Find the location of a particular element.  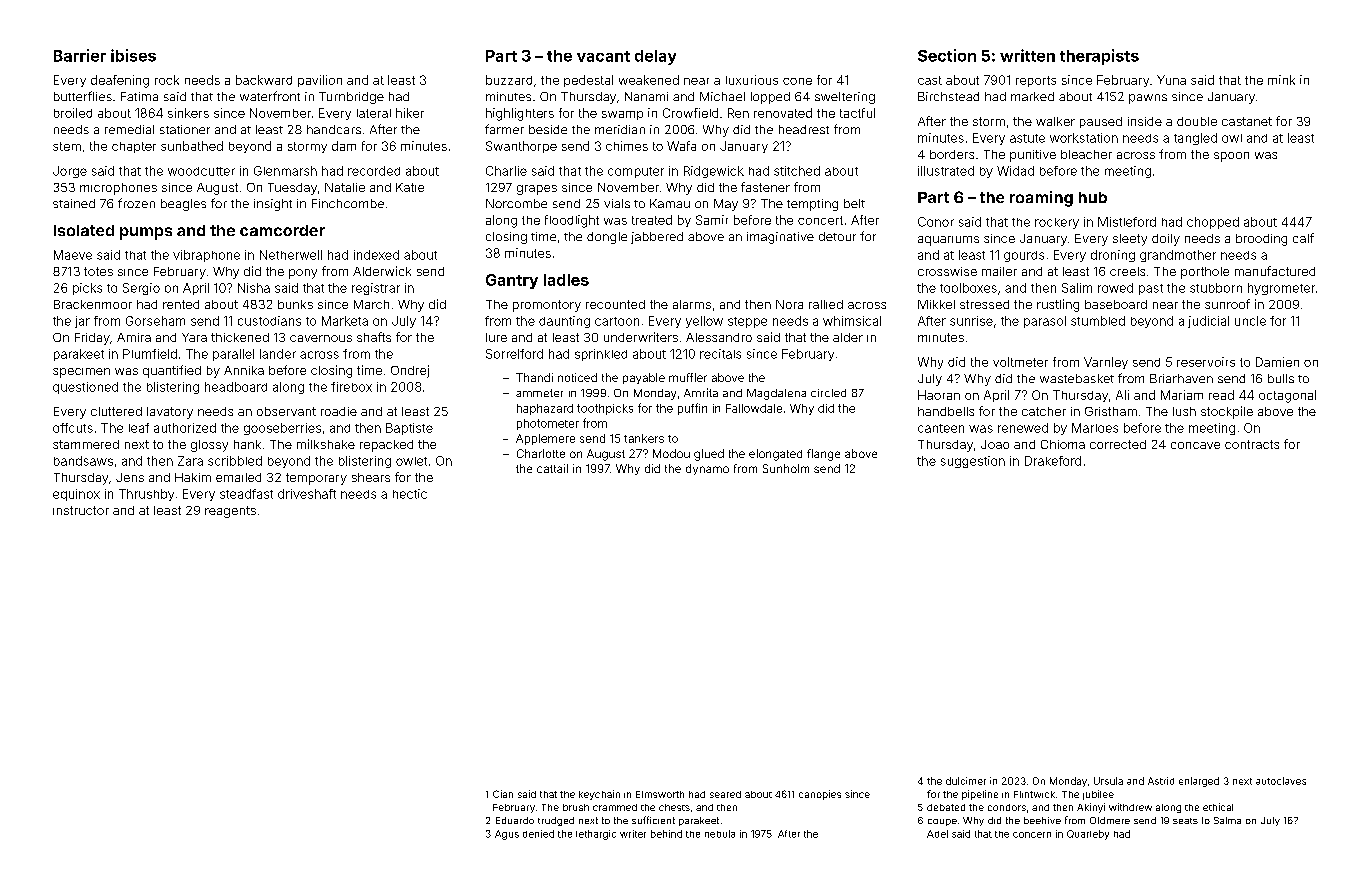

Section is located at coordinates (947, 55).
